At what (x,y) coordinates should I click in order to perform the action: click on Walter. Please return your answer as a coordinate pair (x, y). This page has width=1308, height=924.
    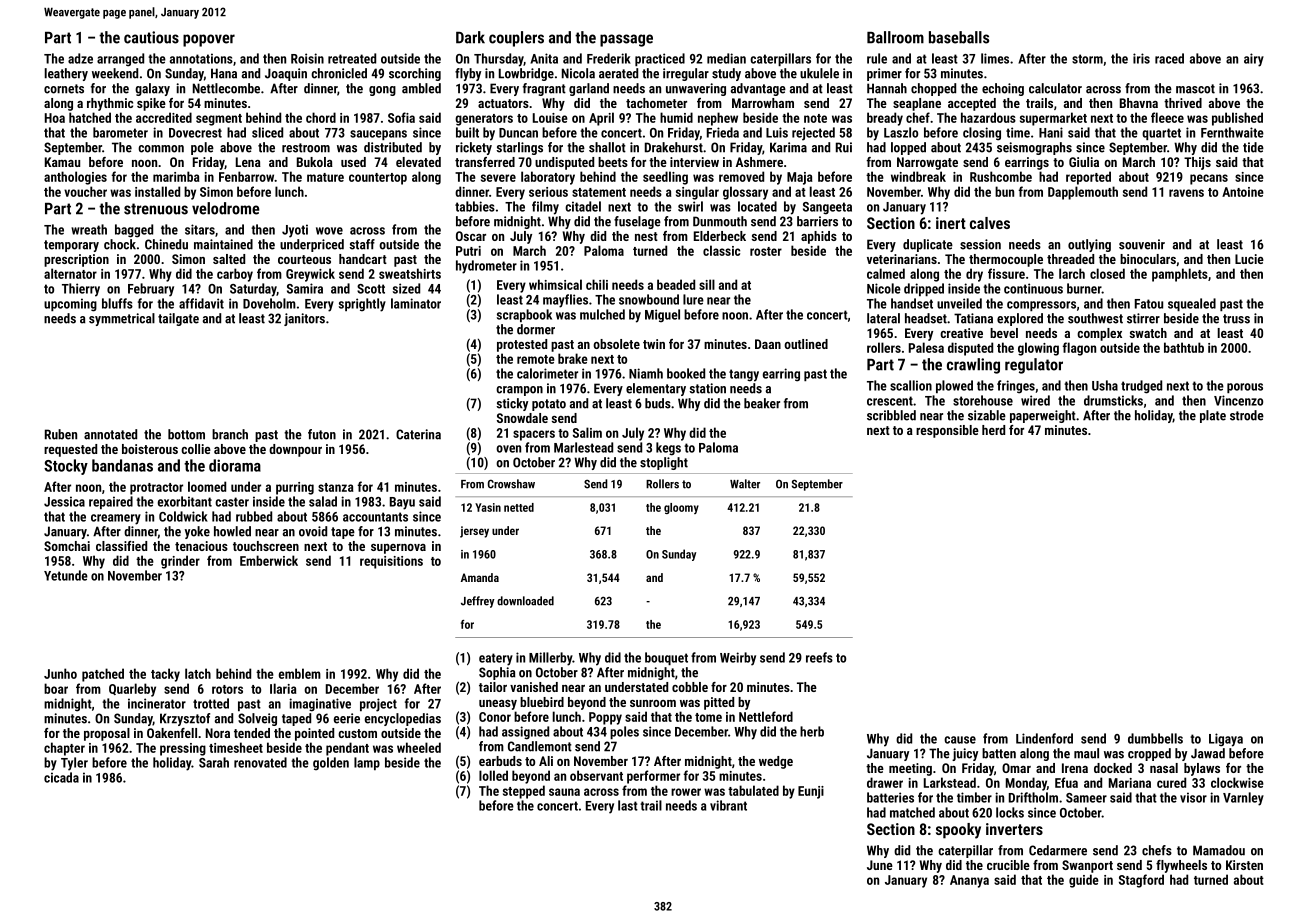
    Looking at the image, I should click on (745, 484).
